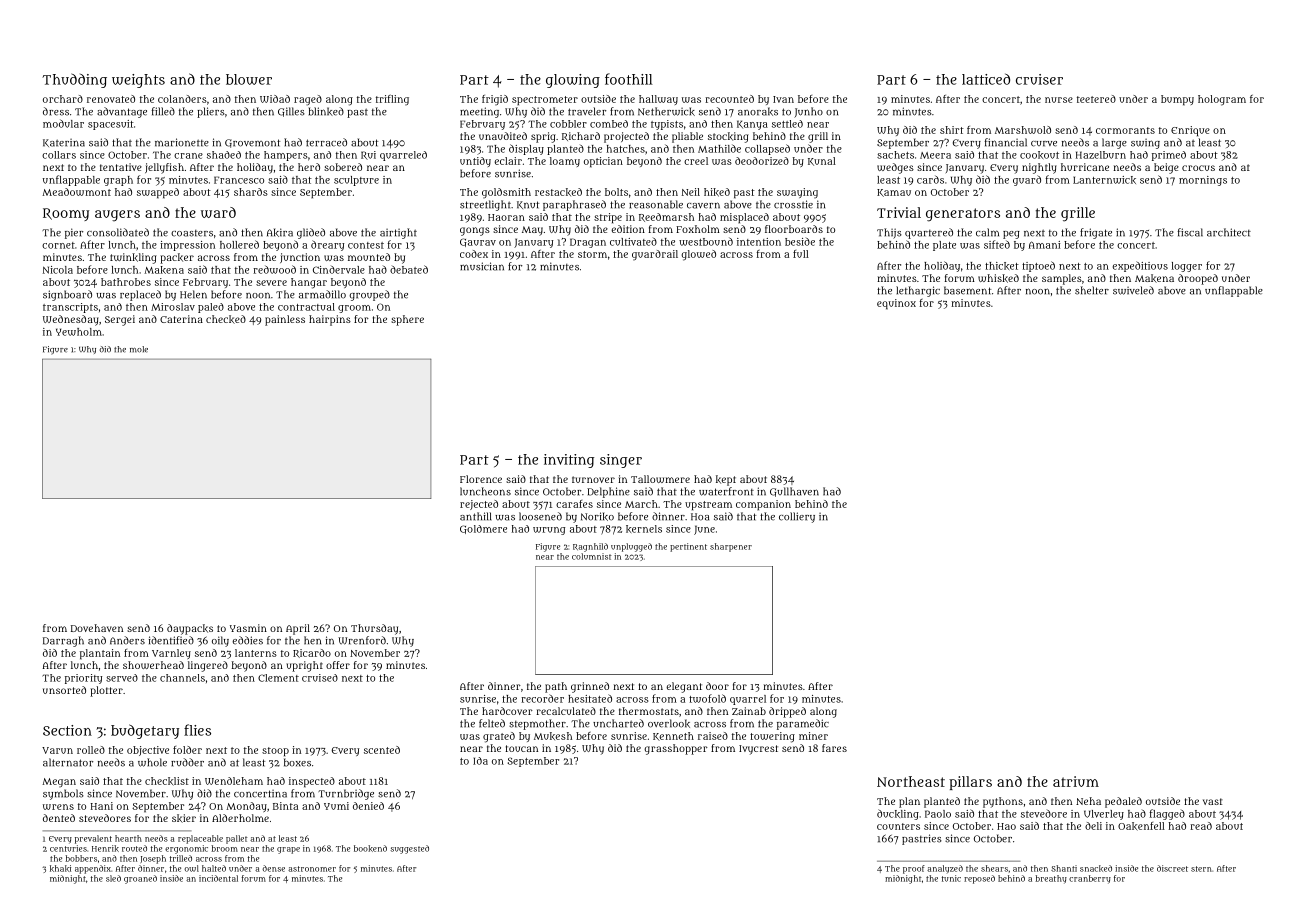 The width and height of the document is (1308, 924). I want to click on Megan, so click(59, 783).
